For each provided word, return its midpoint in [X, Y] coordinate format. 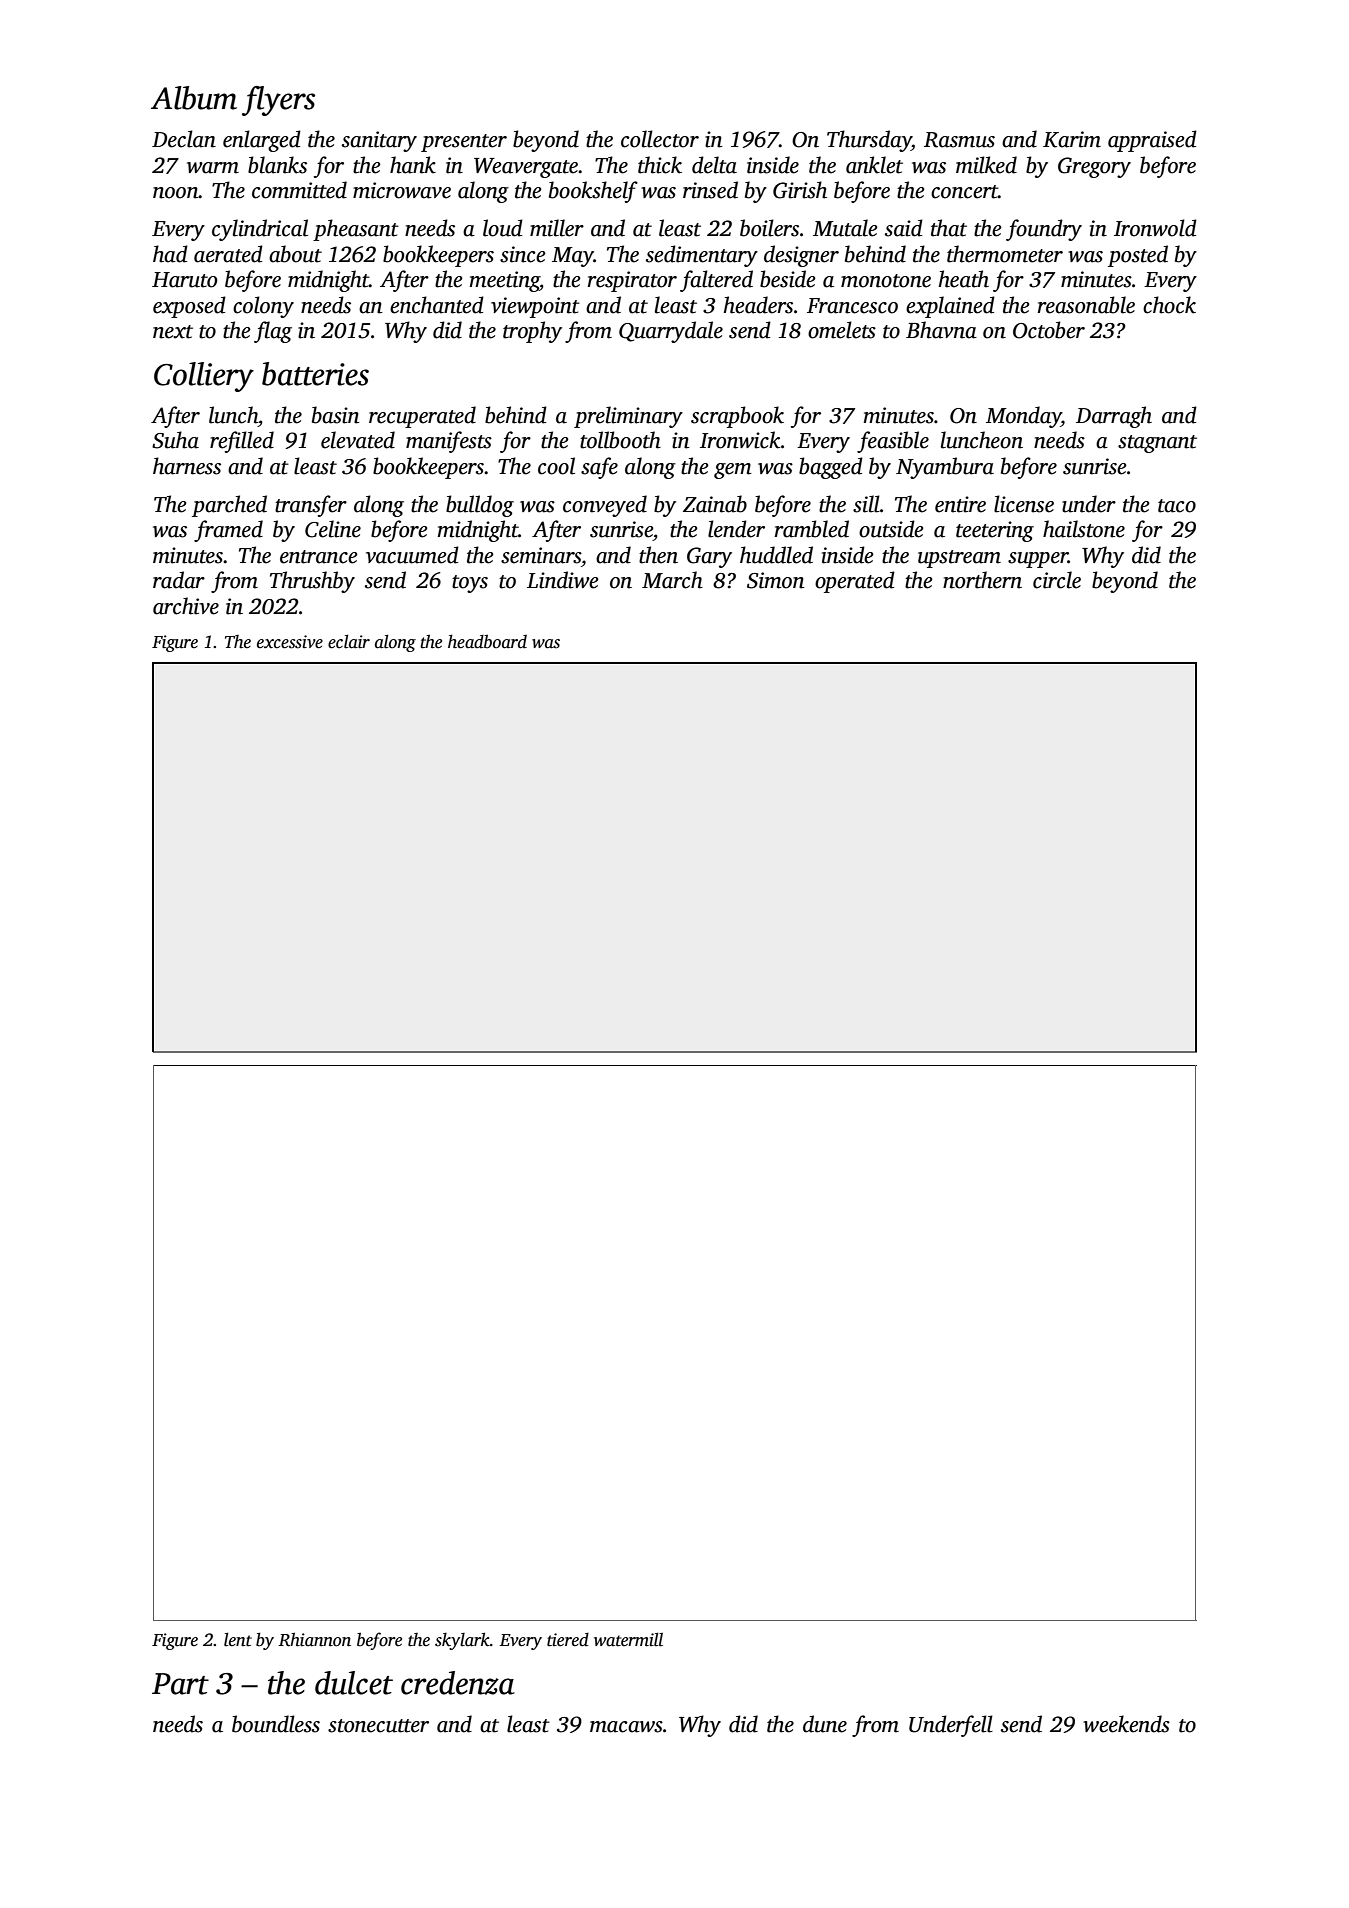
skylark [462, 1641]
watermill [628, 1639]
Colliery [204, 377]
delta [714, 165]
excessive [290, 642]
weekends [1126, 1724]
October [1049, 330]
